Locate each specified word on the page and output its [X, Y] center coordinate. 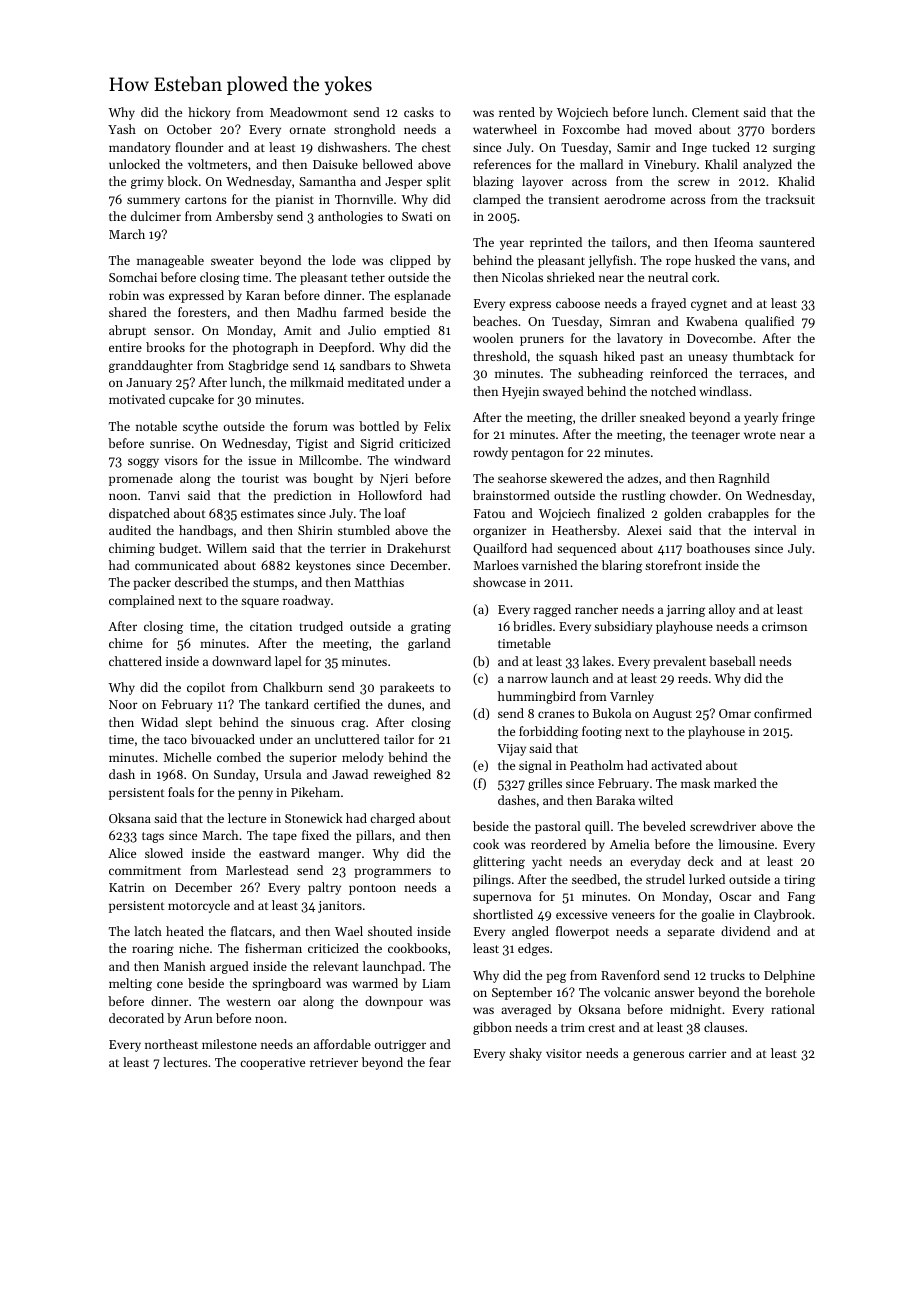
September [522, 993]
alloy [722, 610]
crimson [784, 626]
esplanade [422, 296]
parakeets [407, 688]
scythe [200, 427]
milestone [229, 1044]
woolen [493, 338]
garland [429, 644]
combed [239, 757]
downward [241, 661]
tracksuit [790, 199]
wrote [760, 435]
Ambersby [244, 217]
